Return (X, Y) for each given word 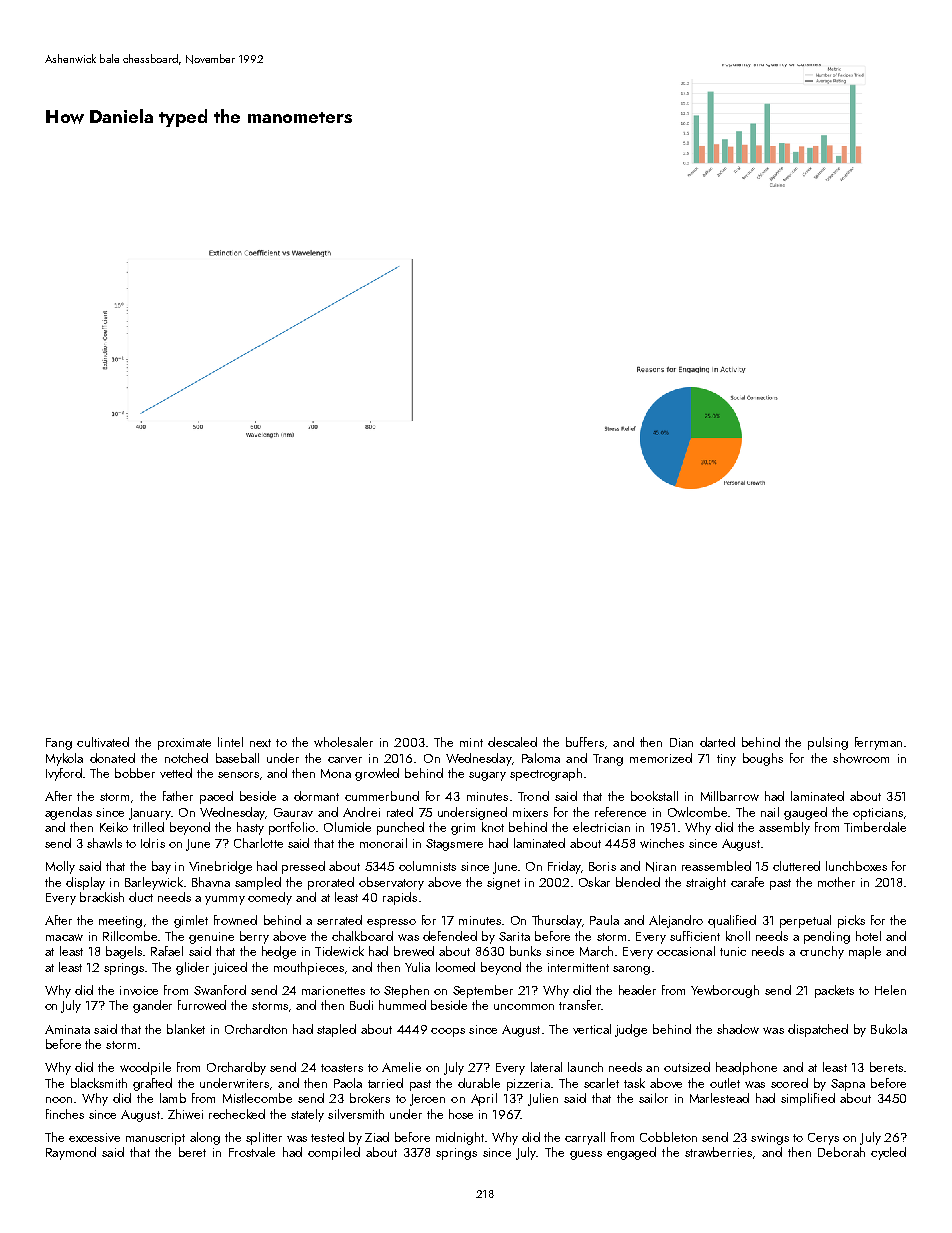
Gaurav (293, 812)
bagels (124, 952)
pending (827, 937)
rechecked (237, 1114)
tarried (385, 1083)
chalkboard (362, 936)
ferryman (878, 743)
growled (377, 774)
